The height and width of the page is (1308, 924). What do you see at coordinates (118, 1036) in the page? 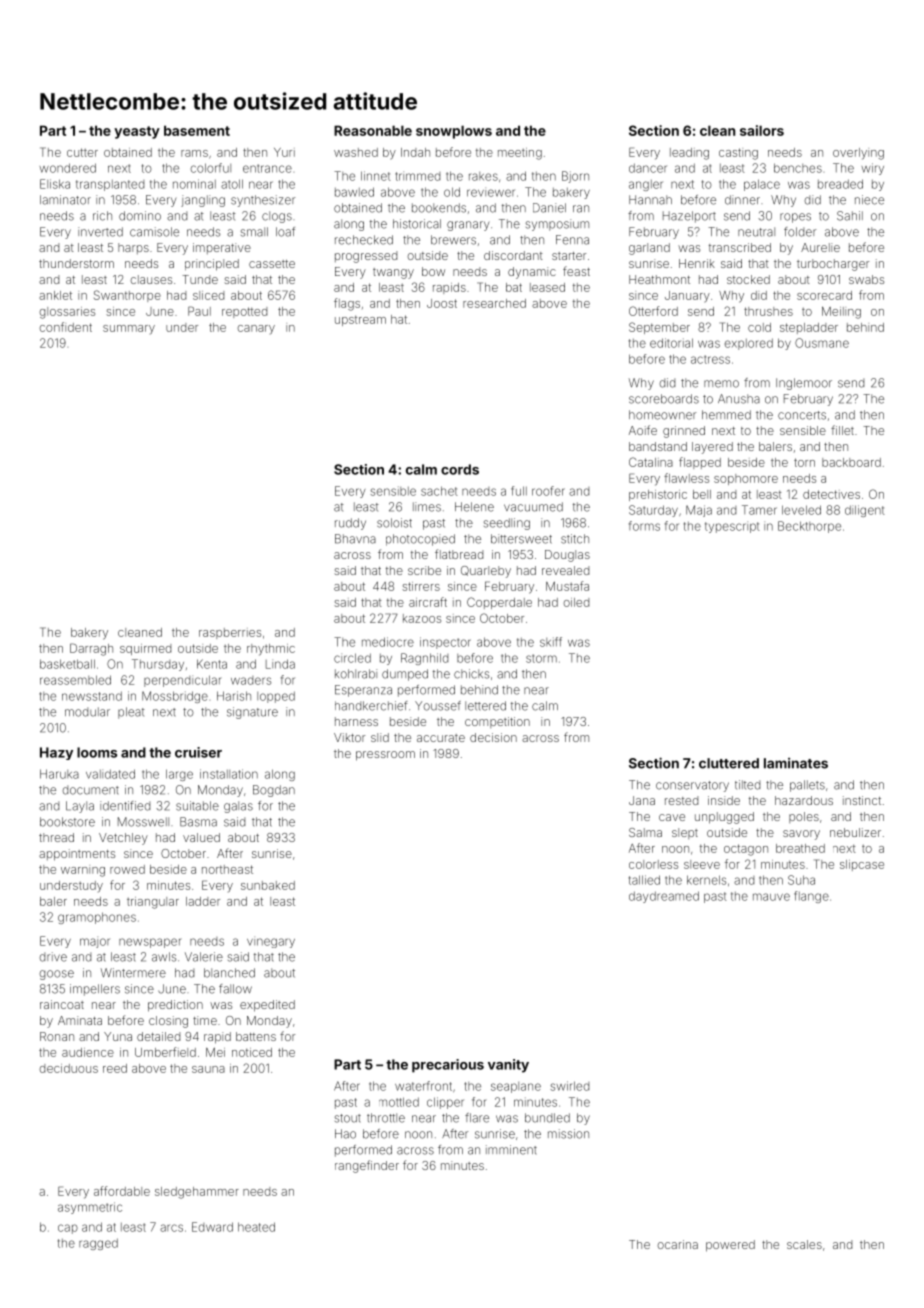
I see `Yuna` at bounding box center [118, 1036].
